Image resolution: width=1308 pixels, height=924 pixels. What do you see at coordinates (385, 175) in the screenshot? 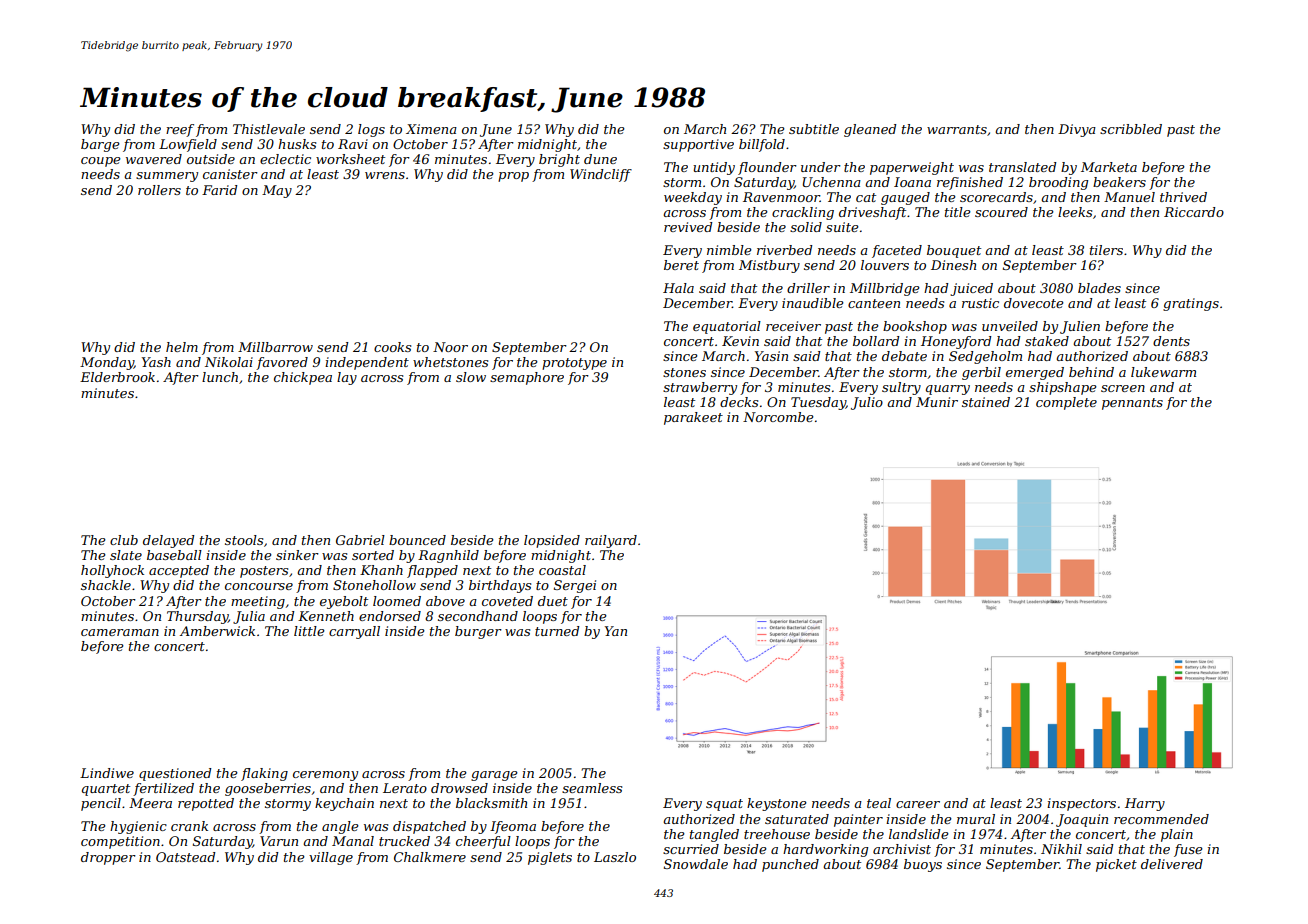
I see `wrens` at bounding box center [385, 175].
